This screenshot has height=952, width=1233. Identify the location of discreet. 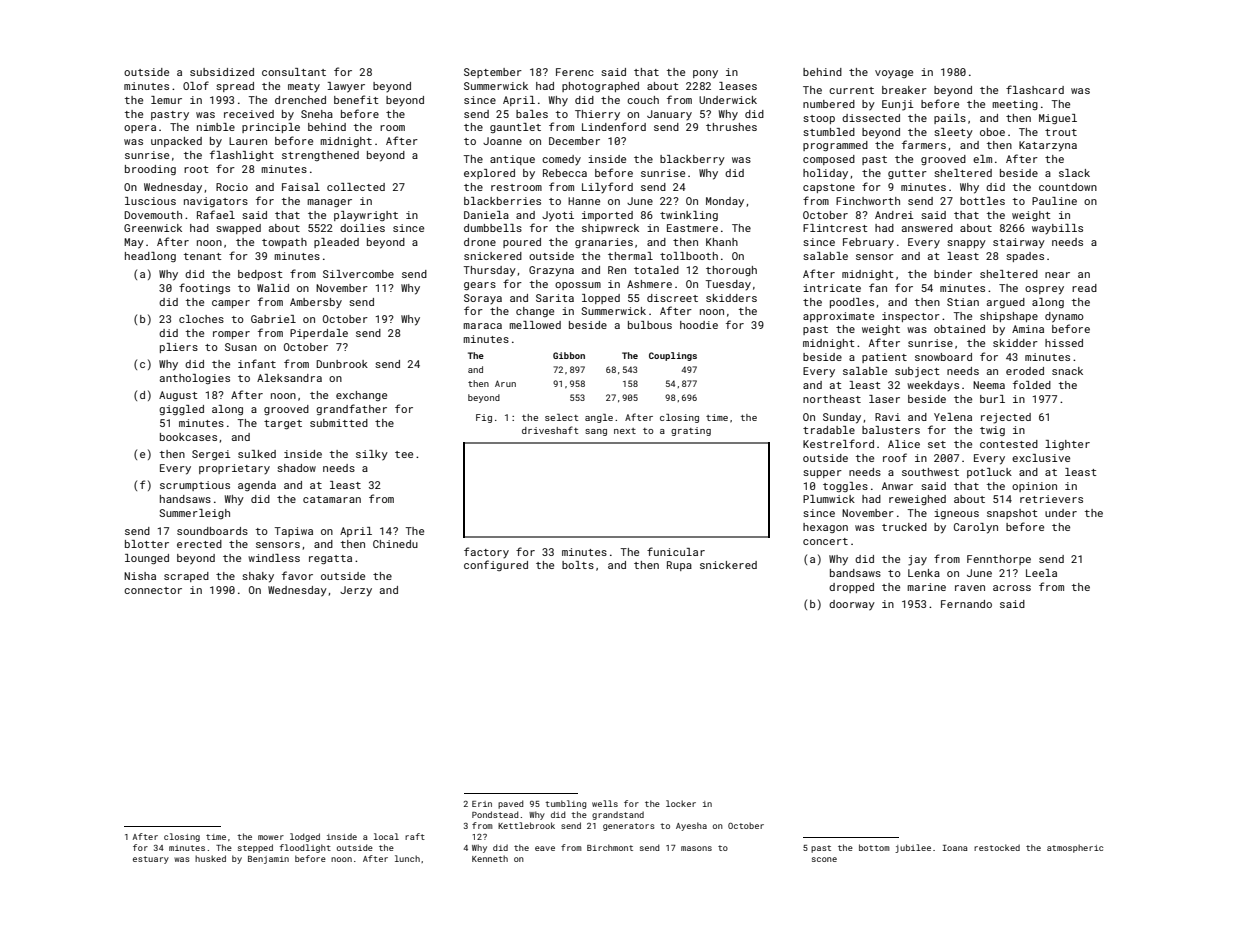
(672, 298).
